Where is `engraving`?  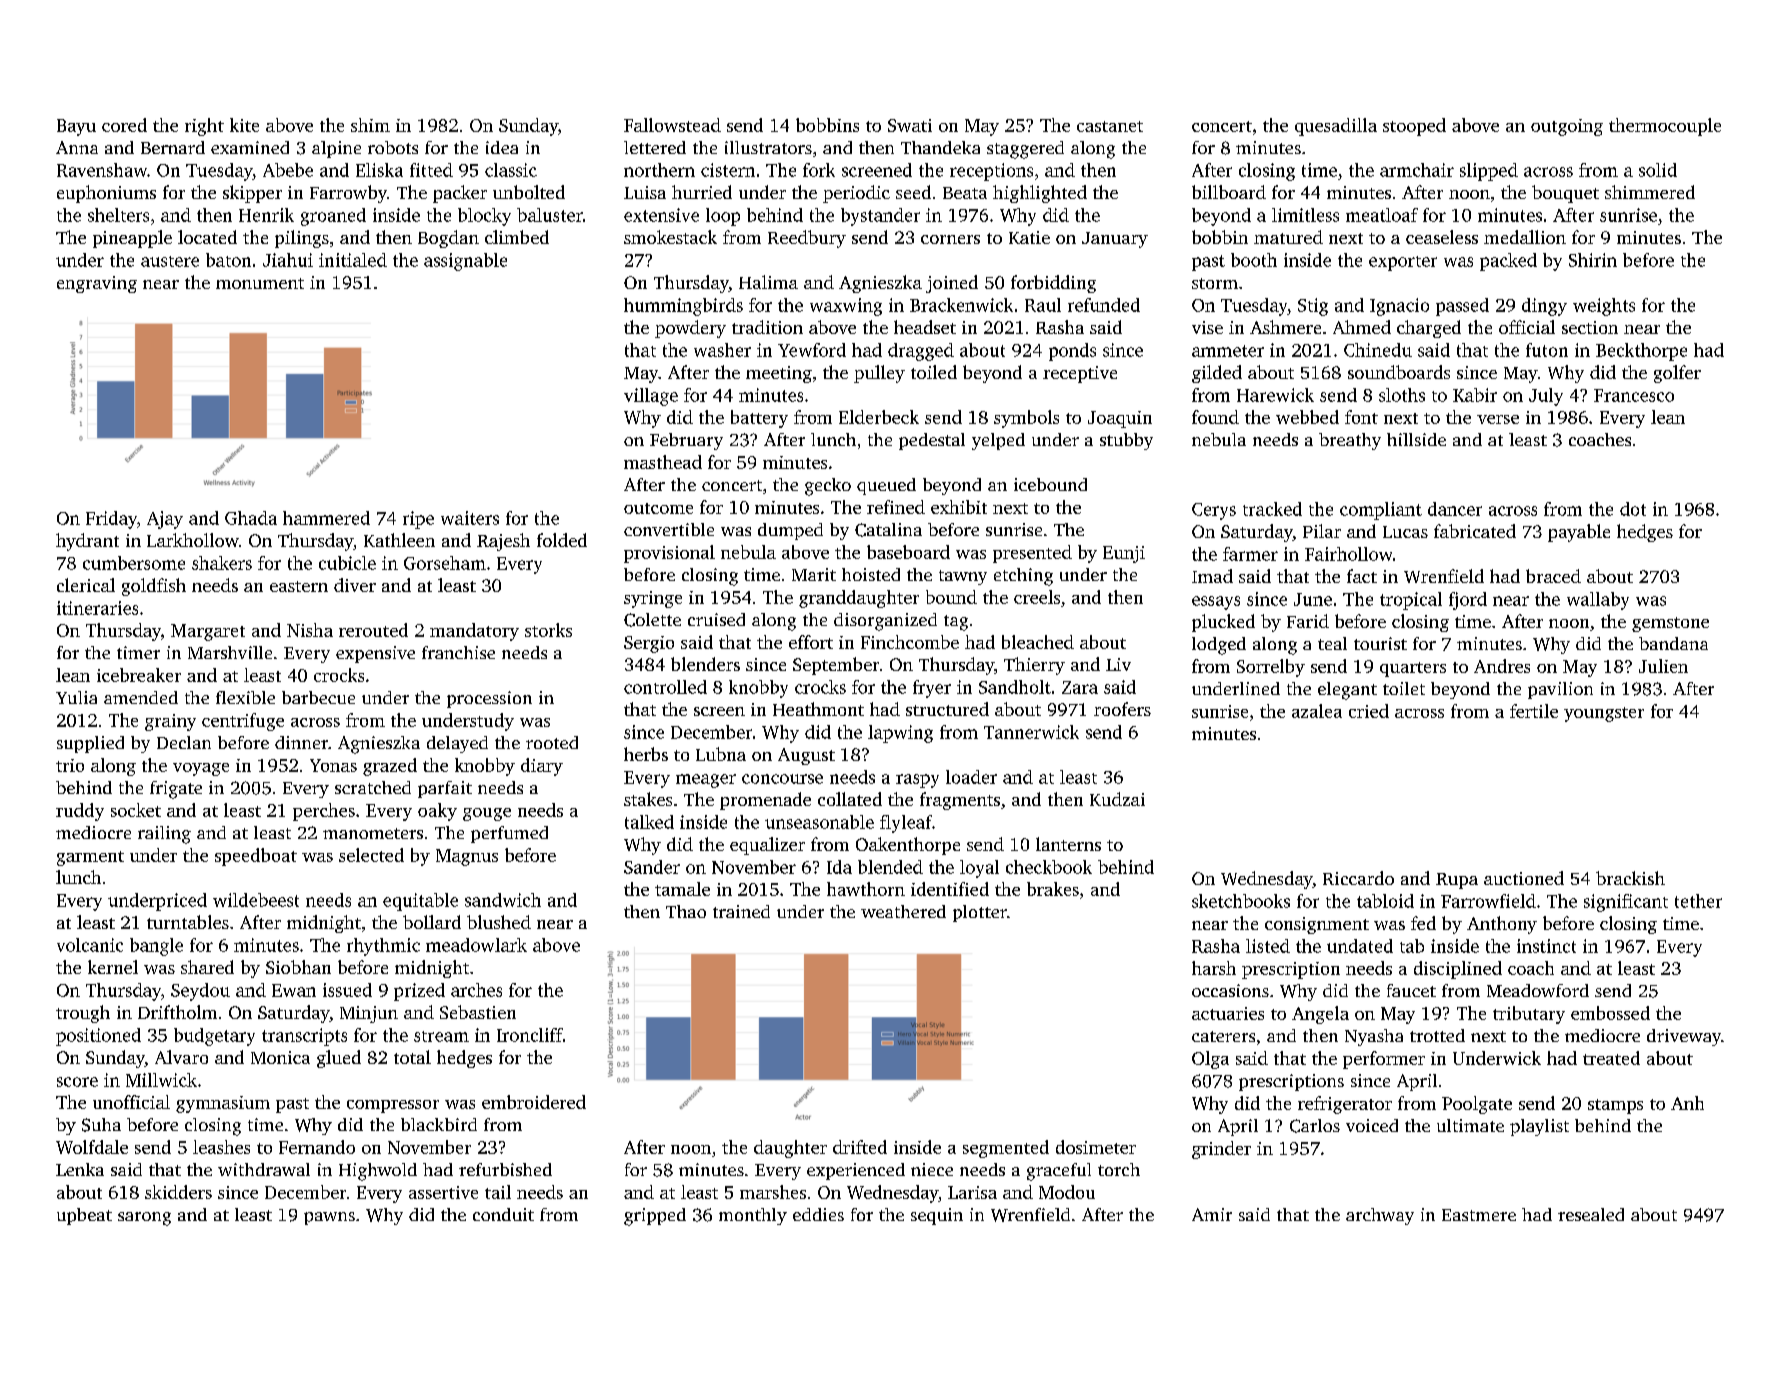 engraving is located at coordinates (97, 284).
